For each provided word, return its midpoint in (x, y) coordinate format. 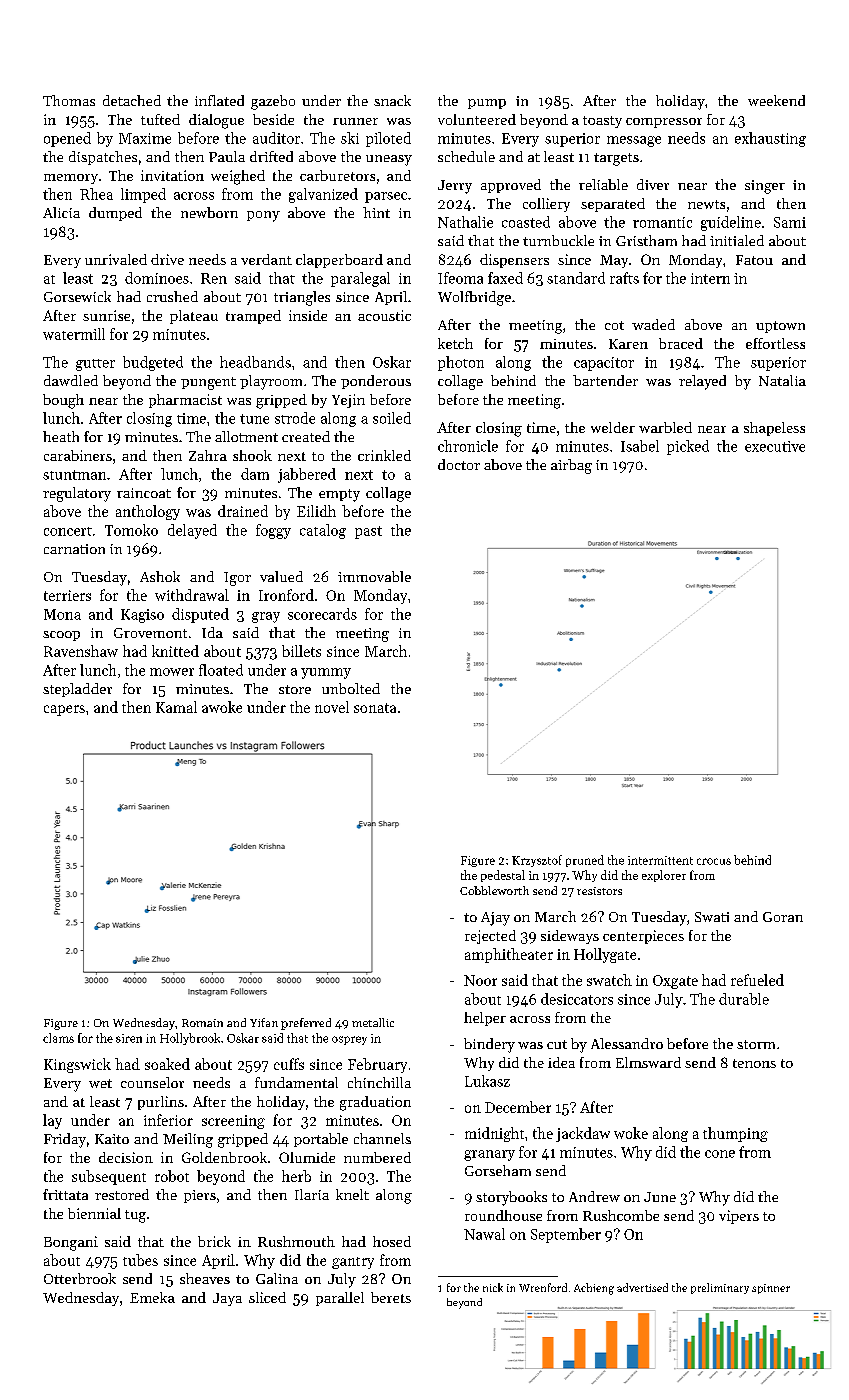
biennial (94, 1213)
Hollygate (605, 955)
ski (350, 138)
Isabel (640, 446)
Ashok (160, 576)
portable (321, 1140)
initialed (737, 240)
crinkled (384, 455)
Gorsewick (77, 296)
